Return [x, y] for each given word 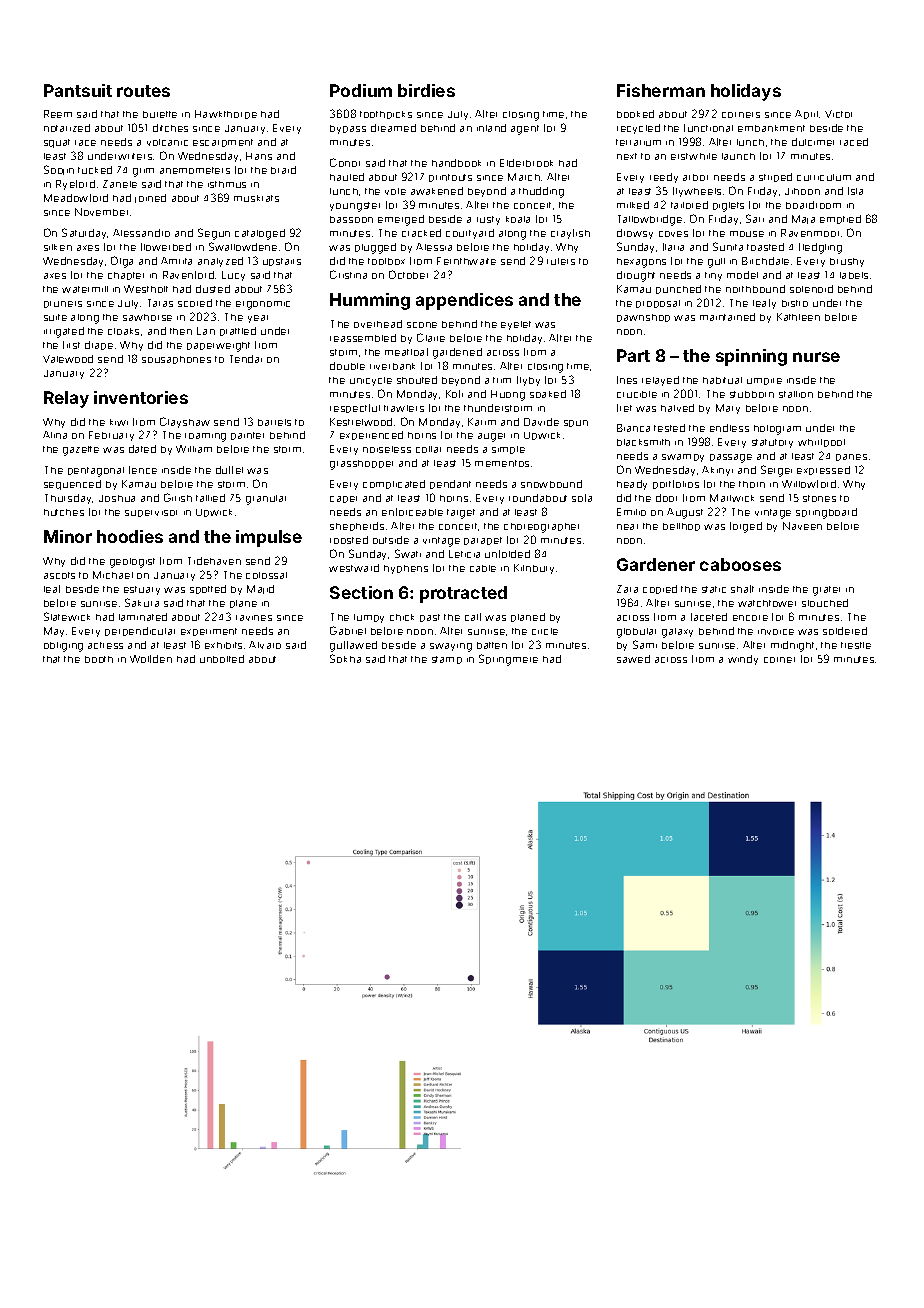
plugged [375, 248]
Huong [508, 395]
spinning [751, 357]
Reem [58, 114]
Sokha [345, 658]
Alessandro [141, 233]
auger [491, 437]
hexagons [641, 263]
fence [143, 470]
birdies [426, 90]
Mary [728, 409]
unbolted [222, 659]
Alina [55, 435]
